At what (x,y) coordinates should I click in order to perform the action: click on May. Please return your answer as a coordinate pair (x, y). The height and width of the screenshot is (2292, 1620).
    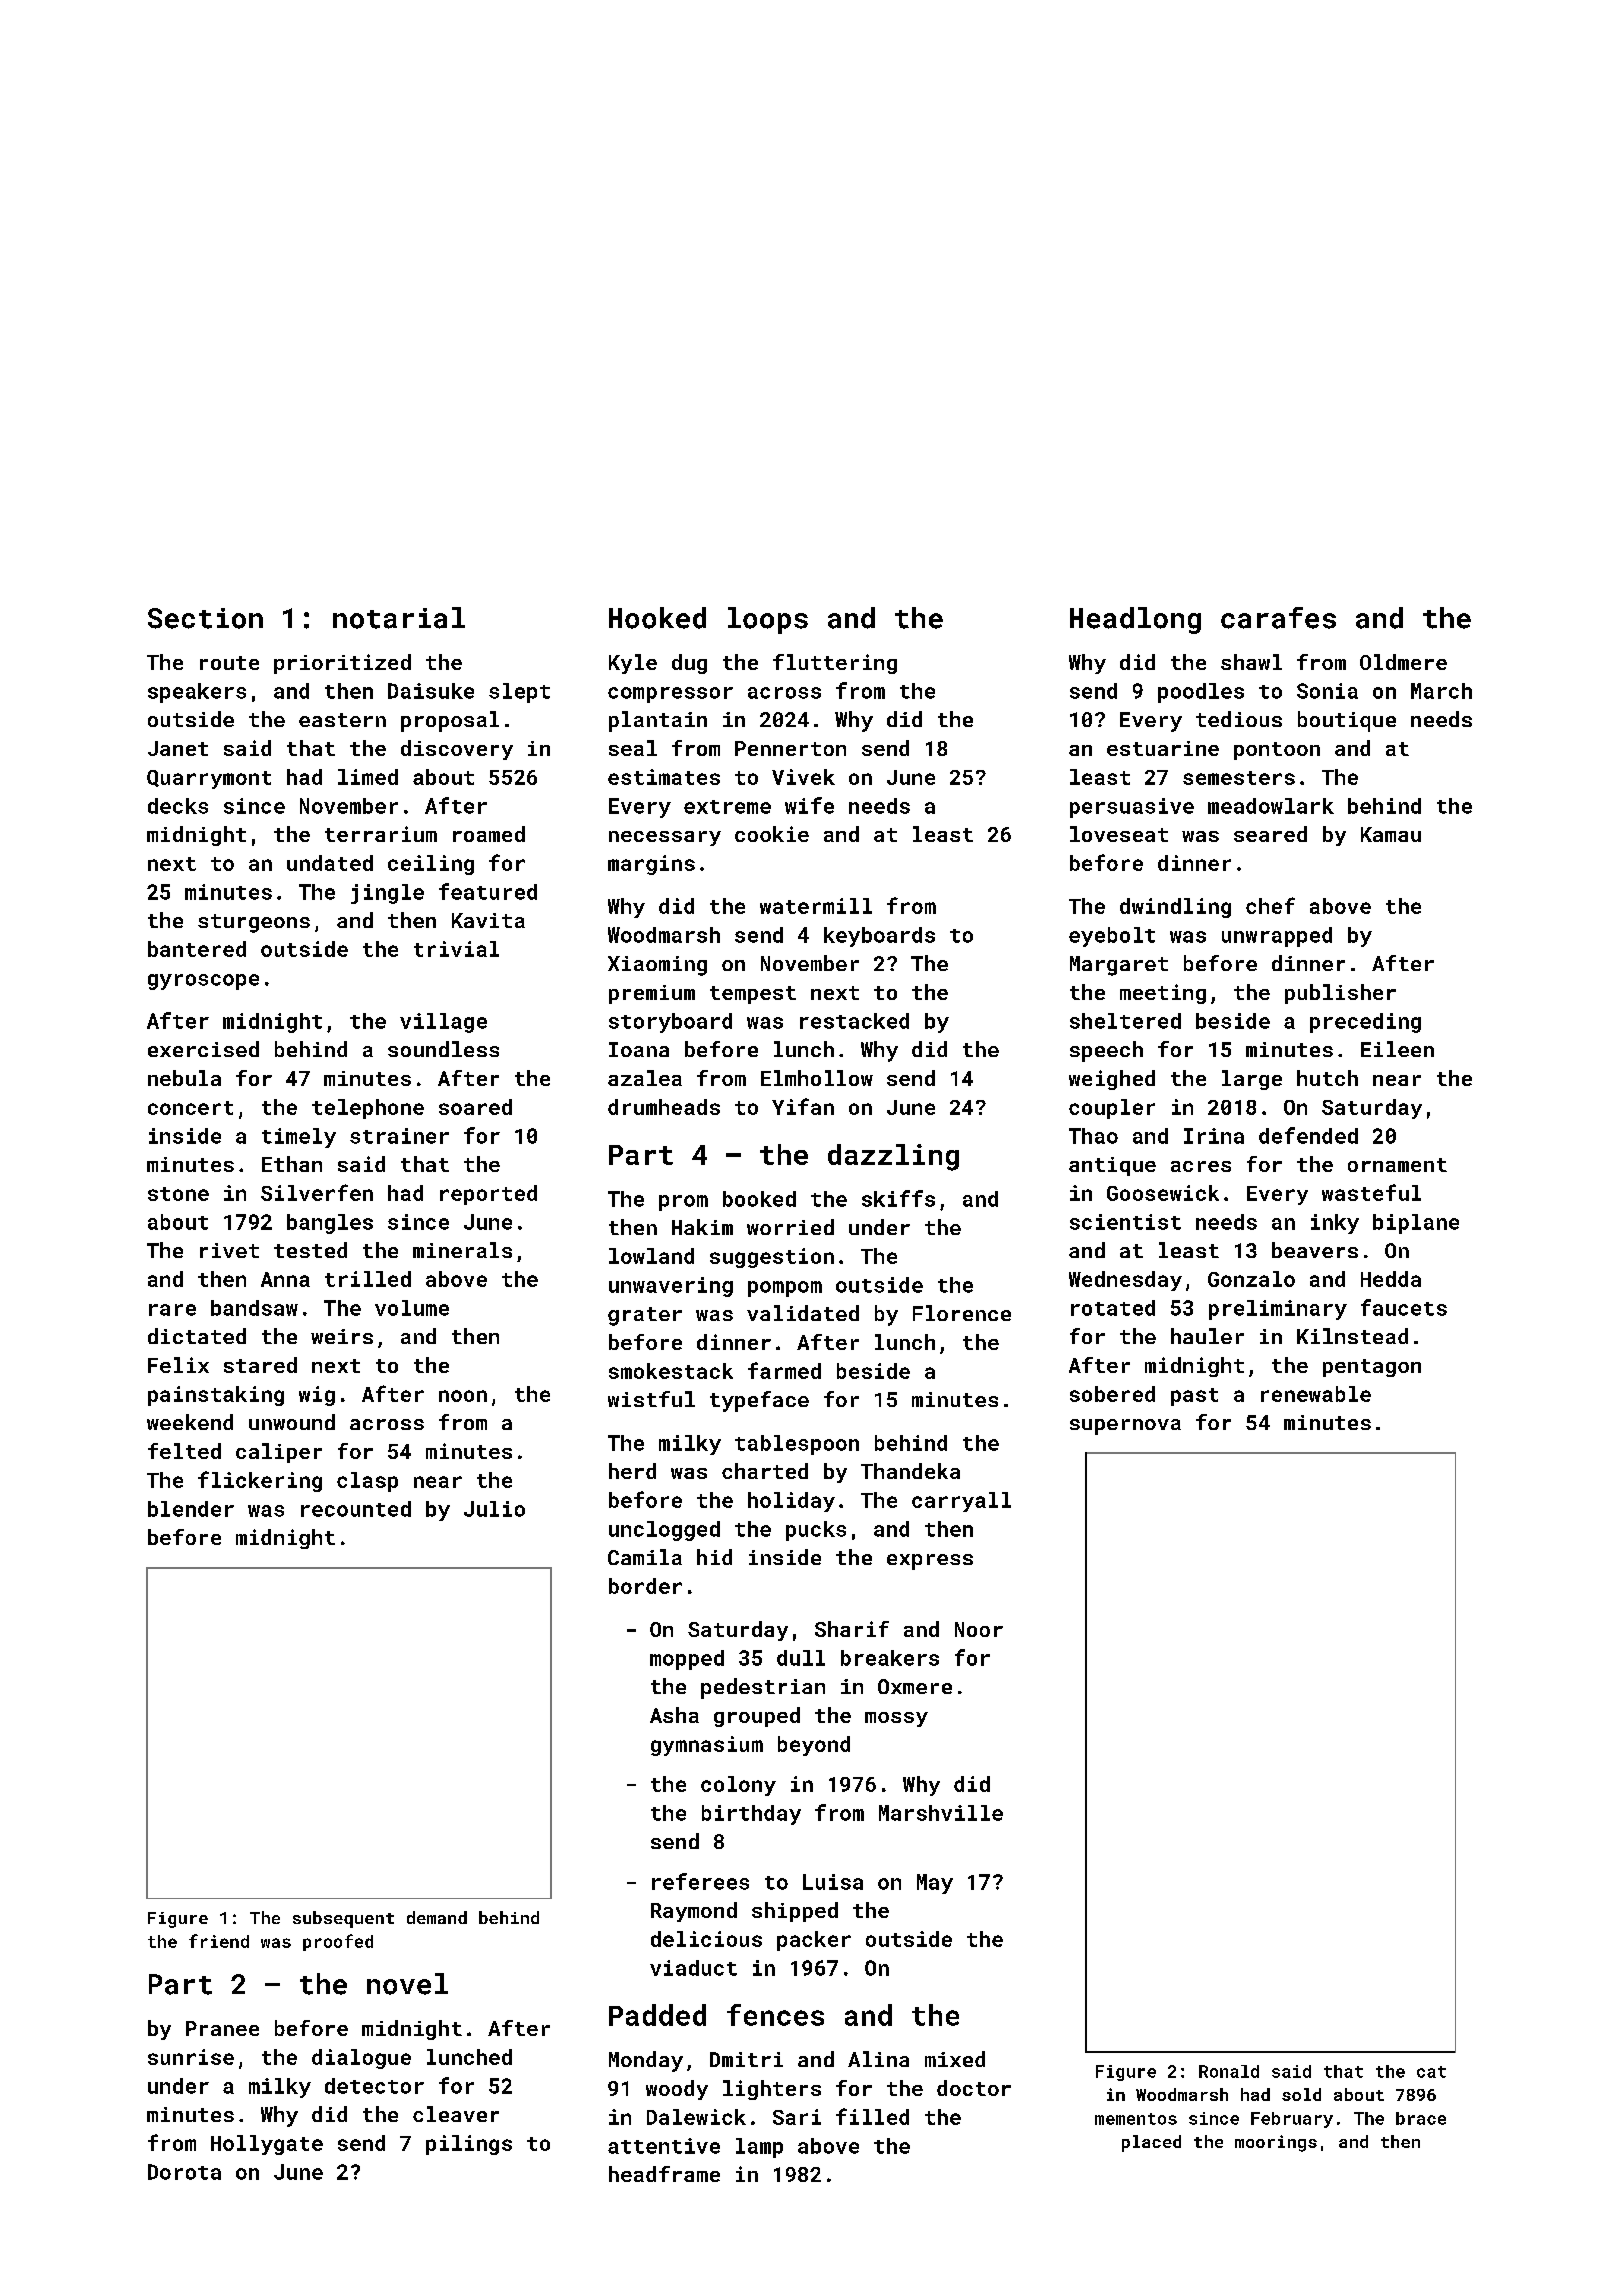
    Looking at the image, I should click on (935, 1884).
